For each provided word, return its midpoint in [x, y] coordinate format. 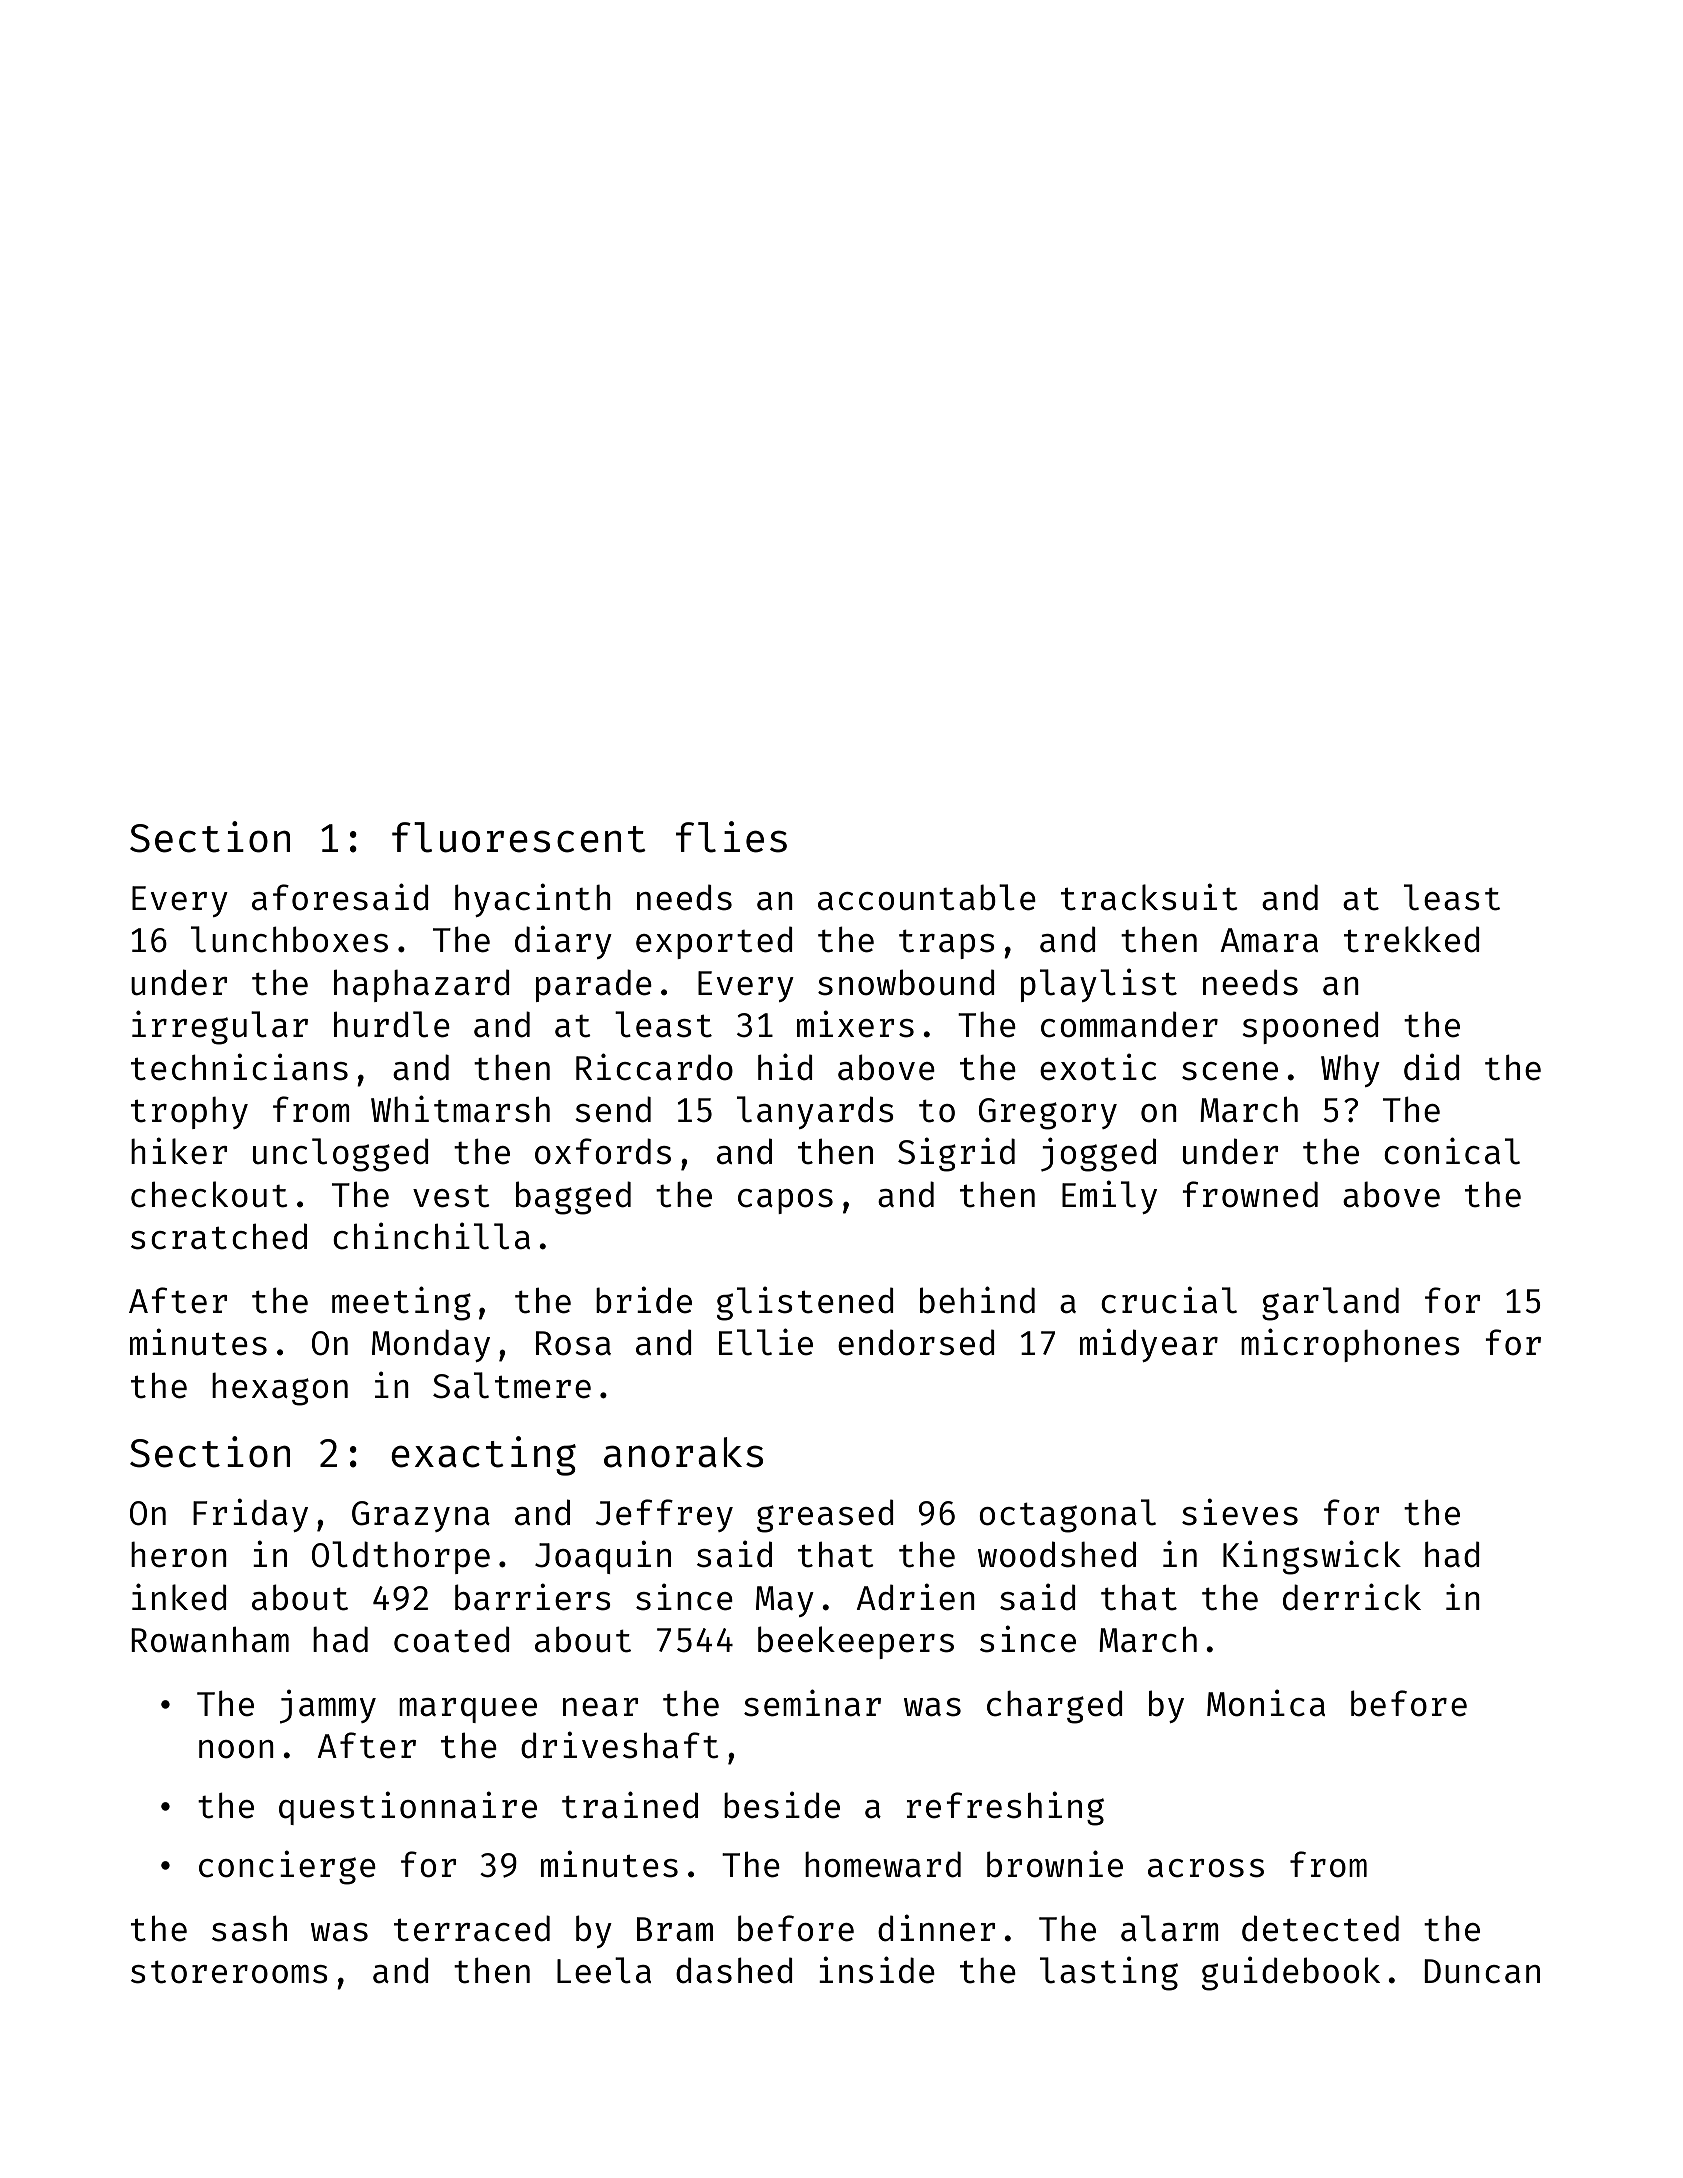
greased [825, 1516]
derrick [1352, 1597]
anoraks [683, 1452]
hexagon [280, 1389]
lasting [1109, 1973]
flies [731, 837]
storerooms [229, 1972]
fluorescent [519, 837]
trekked [1412, 939]
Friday [250, 1515]
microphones [1350, 1345]
